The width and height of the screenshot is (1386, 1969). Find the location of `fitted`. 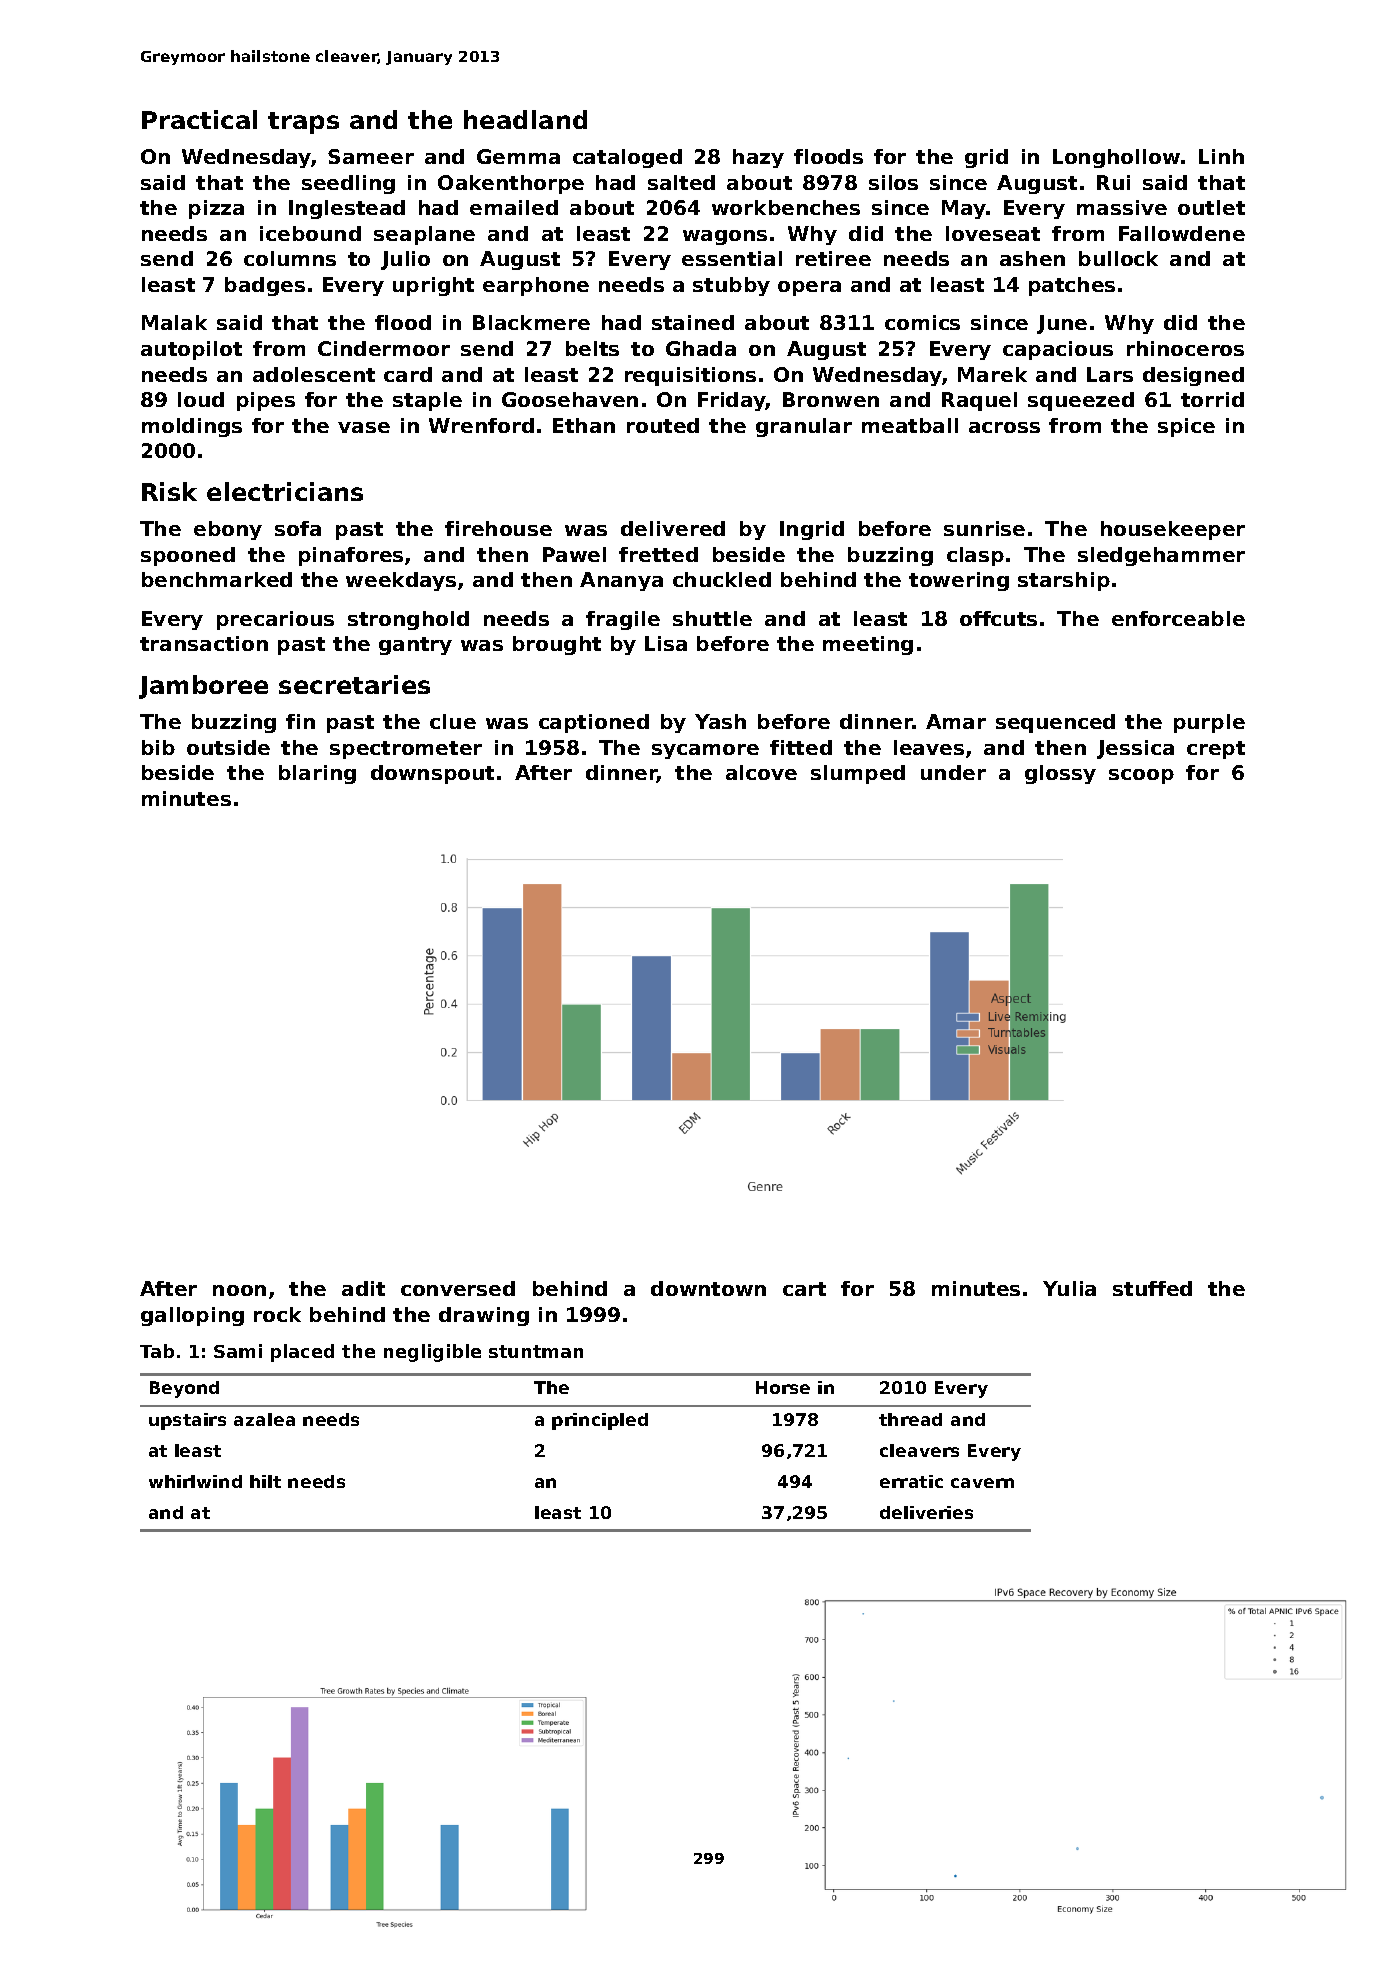

fitted is located at coordinates (801, 747).
